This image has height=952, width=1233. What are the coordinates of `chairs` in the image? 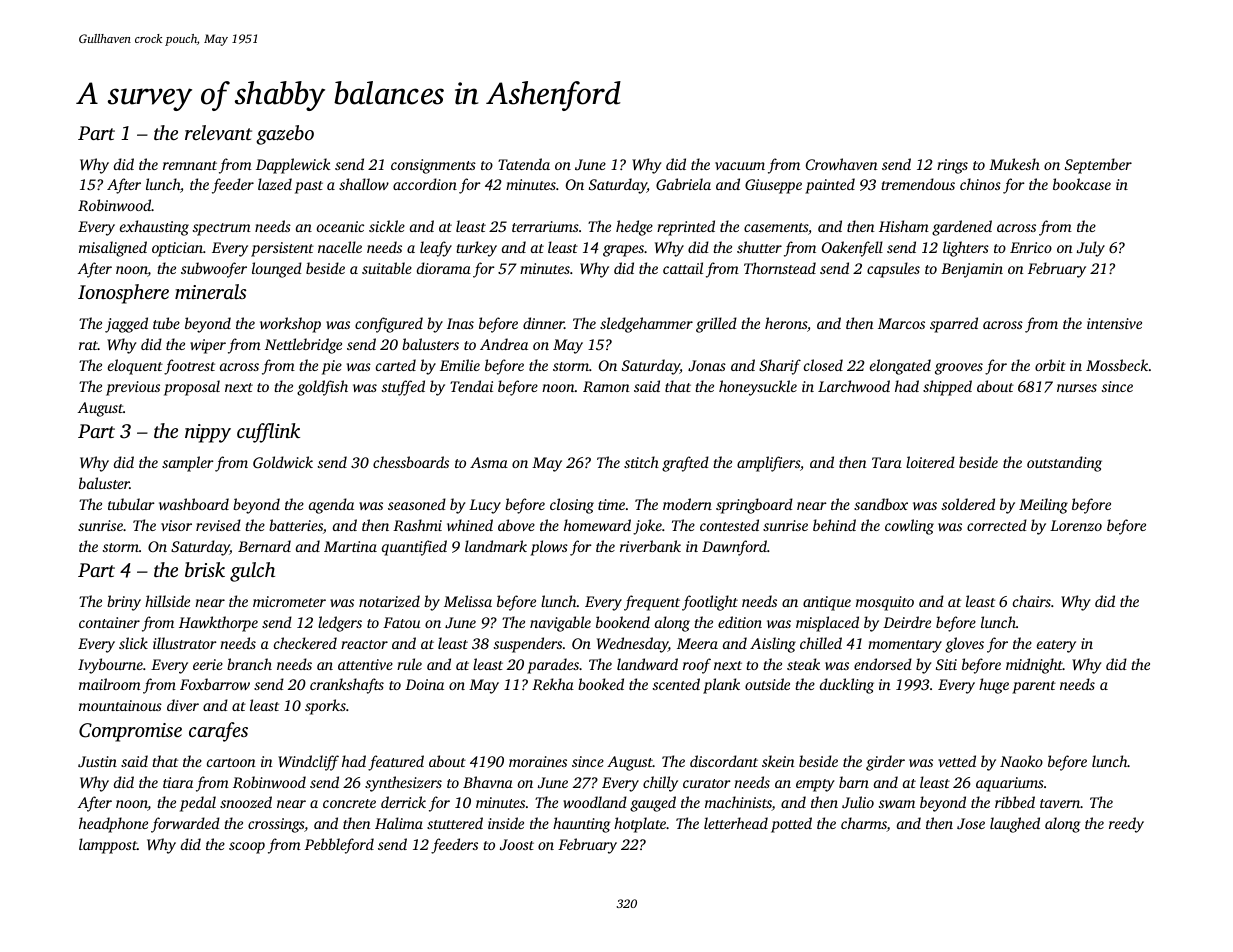 It's located at (1032, 601).
